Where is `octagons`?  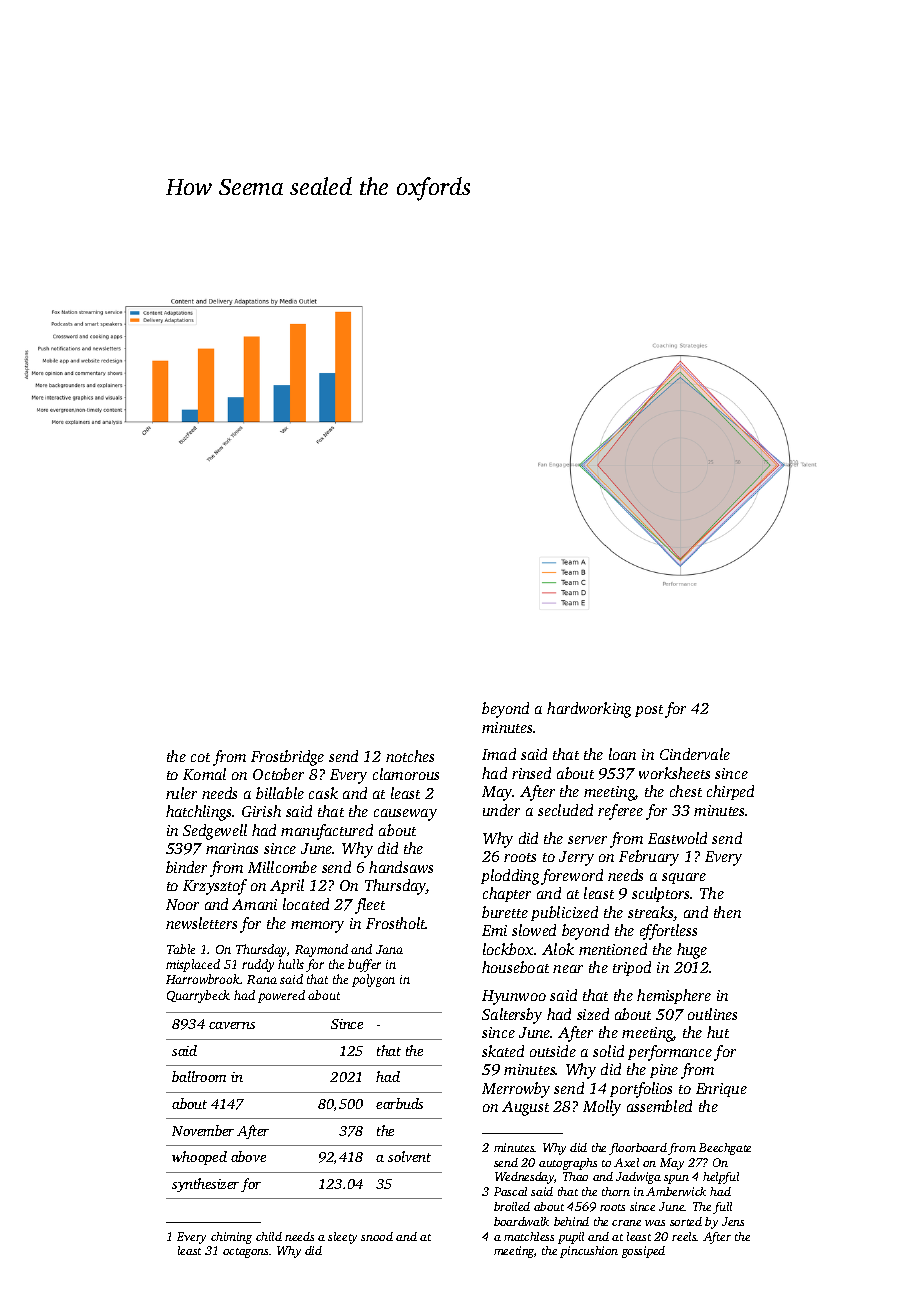 octagons is located at coordinates (245, 1253).
